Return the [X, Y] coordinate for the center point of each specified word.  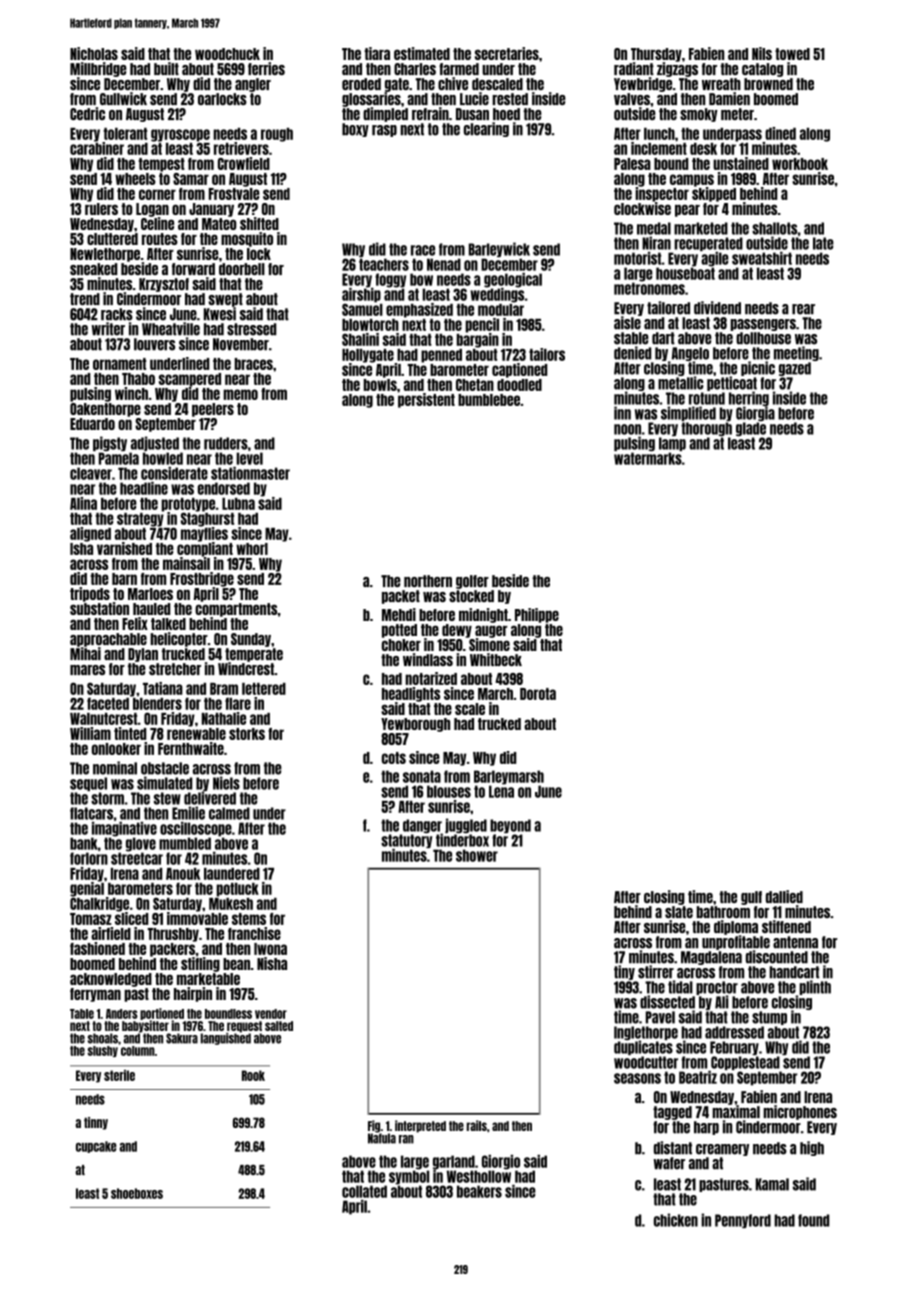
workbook [800, 164]
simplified [688, 413]
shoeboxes [137, 1193]
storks [247, 734]
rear [803, 309]
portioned [162, 1014]
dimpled [385, 114]
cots [394, 758]
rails [477, 1125]
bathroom [723, 912]
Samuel [362, 309]
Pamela [119, 458]
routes [160, 239]
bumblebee [489, 400]
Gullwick [123, 98]
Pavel [660, 1017]
